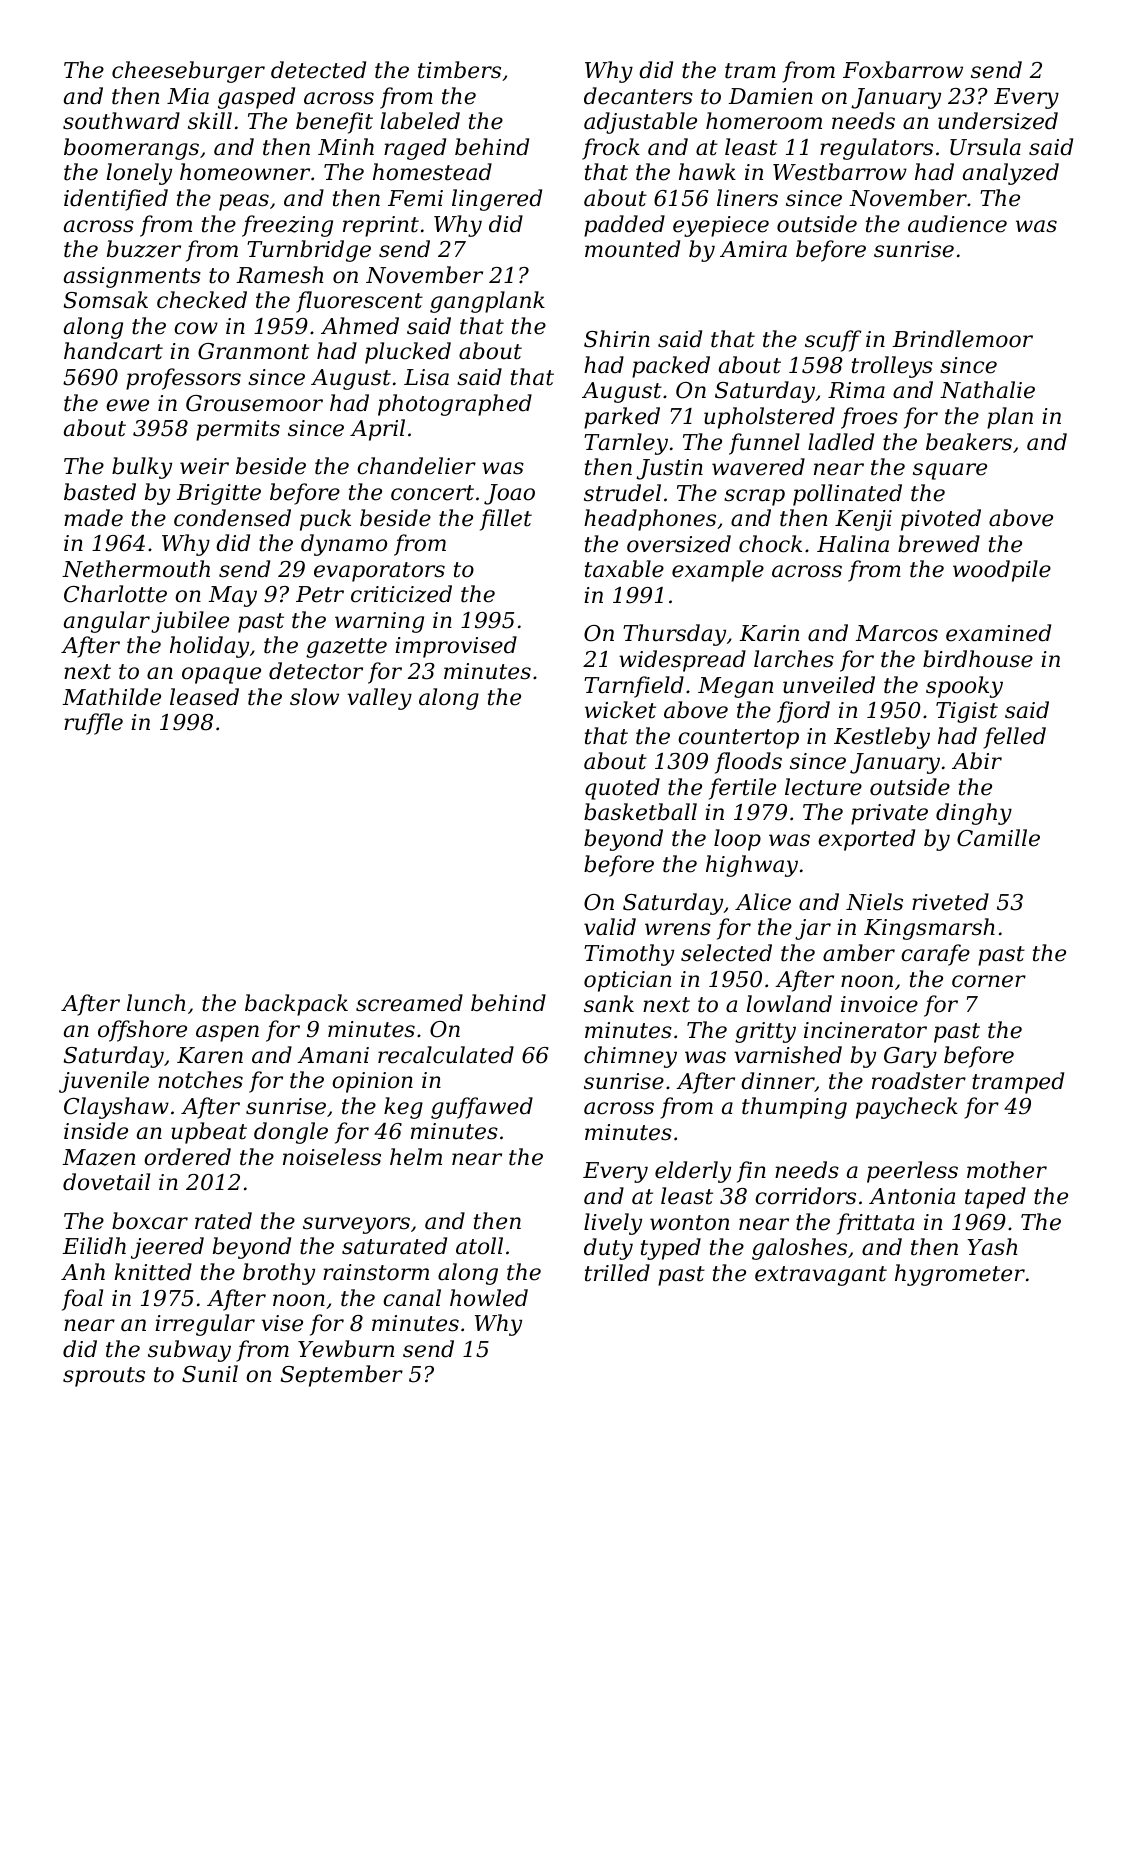  I want to click on skill, so click(210, 121).
